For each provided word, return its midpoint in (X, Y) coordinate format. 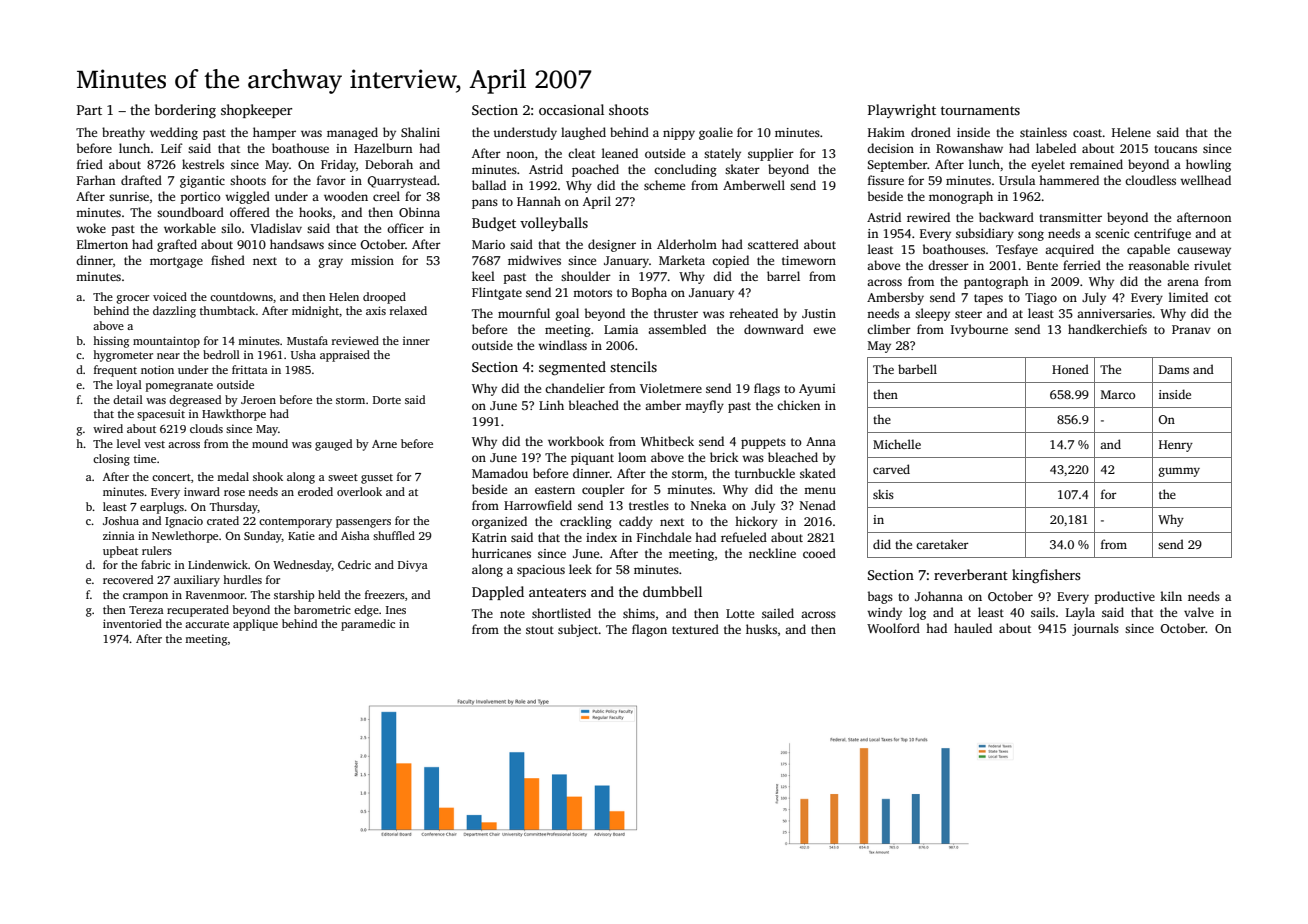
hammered (1069, 180)
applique (255, 625)
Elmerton (102, 244)
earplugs (162, 508)
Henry (1176, 446)
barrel (783, 276)
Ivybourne (979, 330)
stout (540, 630)
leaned (620, 153)
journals (1095, 629)
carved (891, 469)
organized (499, 522)
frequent (115, 371)
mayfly (704, 406)
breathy (123, 133)
